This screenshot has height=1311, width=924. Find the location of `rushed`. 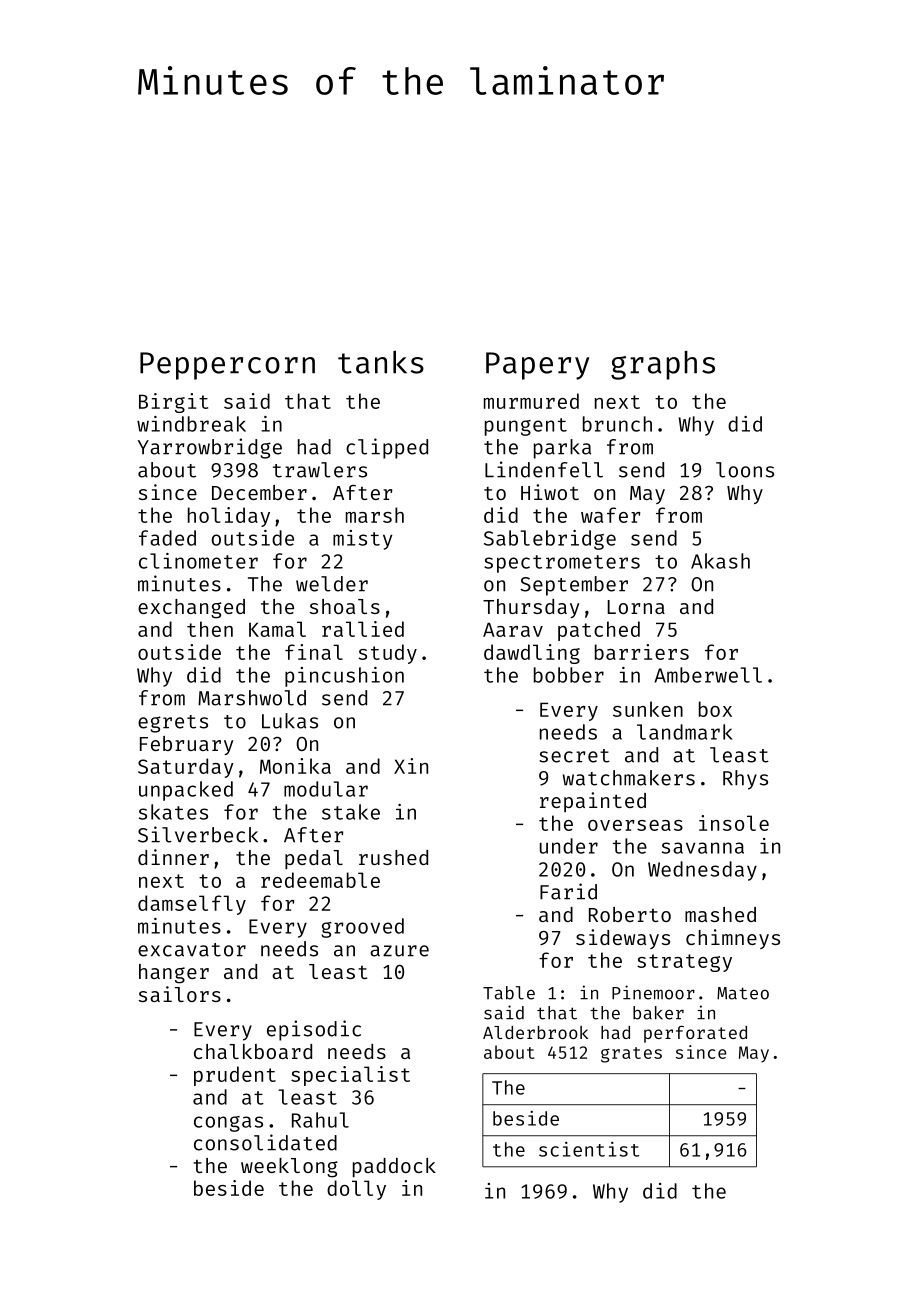

rushed is located at coordinates (393, 857).
